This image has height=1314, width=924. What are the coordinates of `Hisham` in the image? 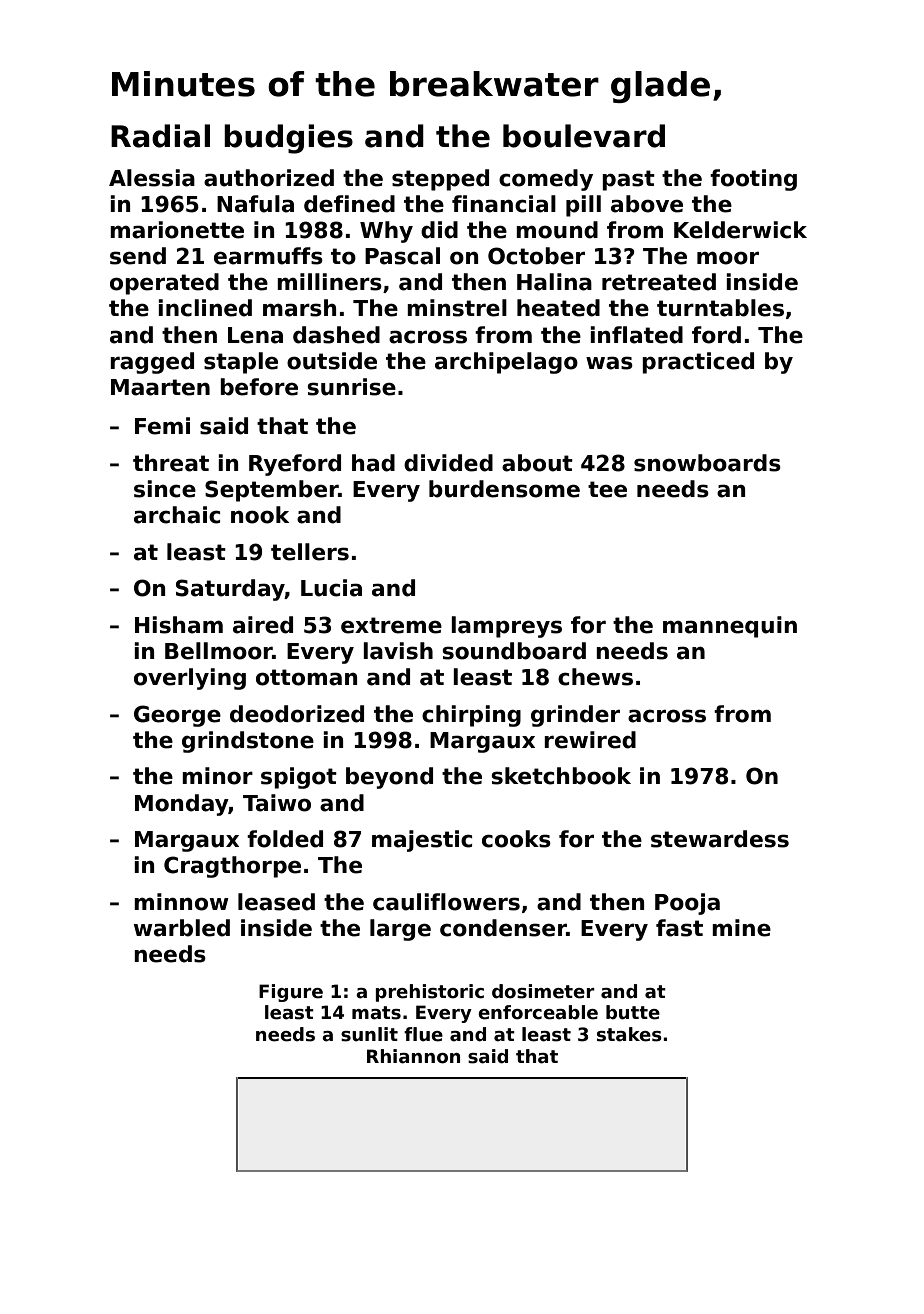 It's located at (179, 625).
